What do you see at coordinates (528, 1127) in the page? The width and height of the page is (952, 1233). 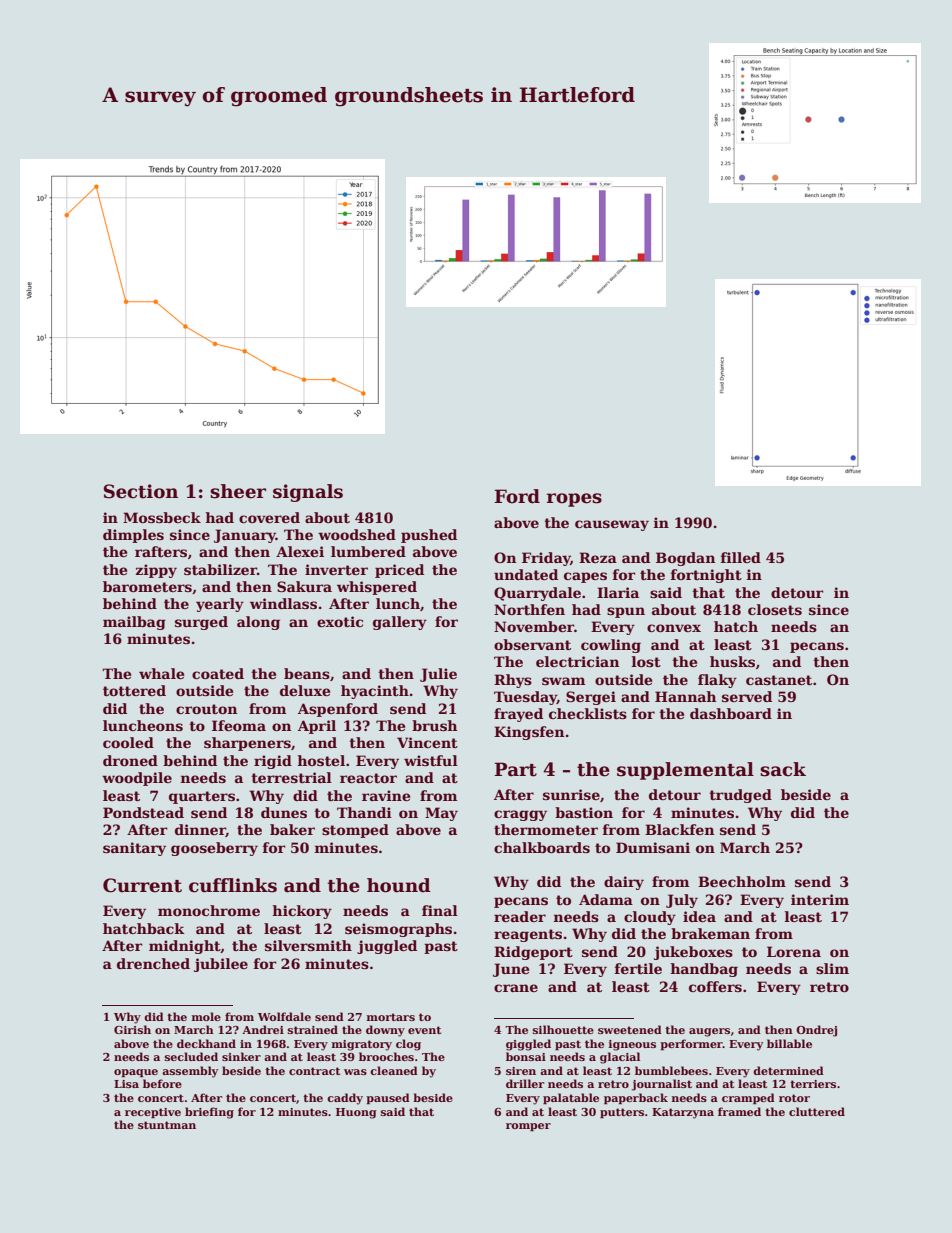 I see `romper` at bounding box center [528, 1127].
